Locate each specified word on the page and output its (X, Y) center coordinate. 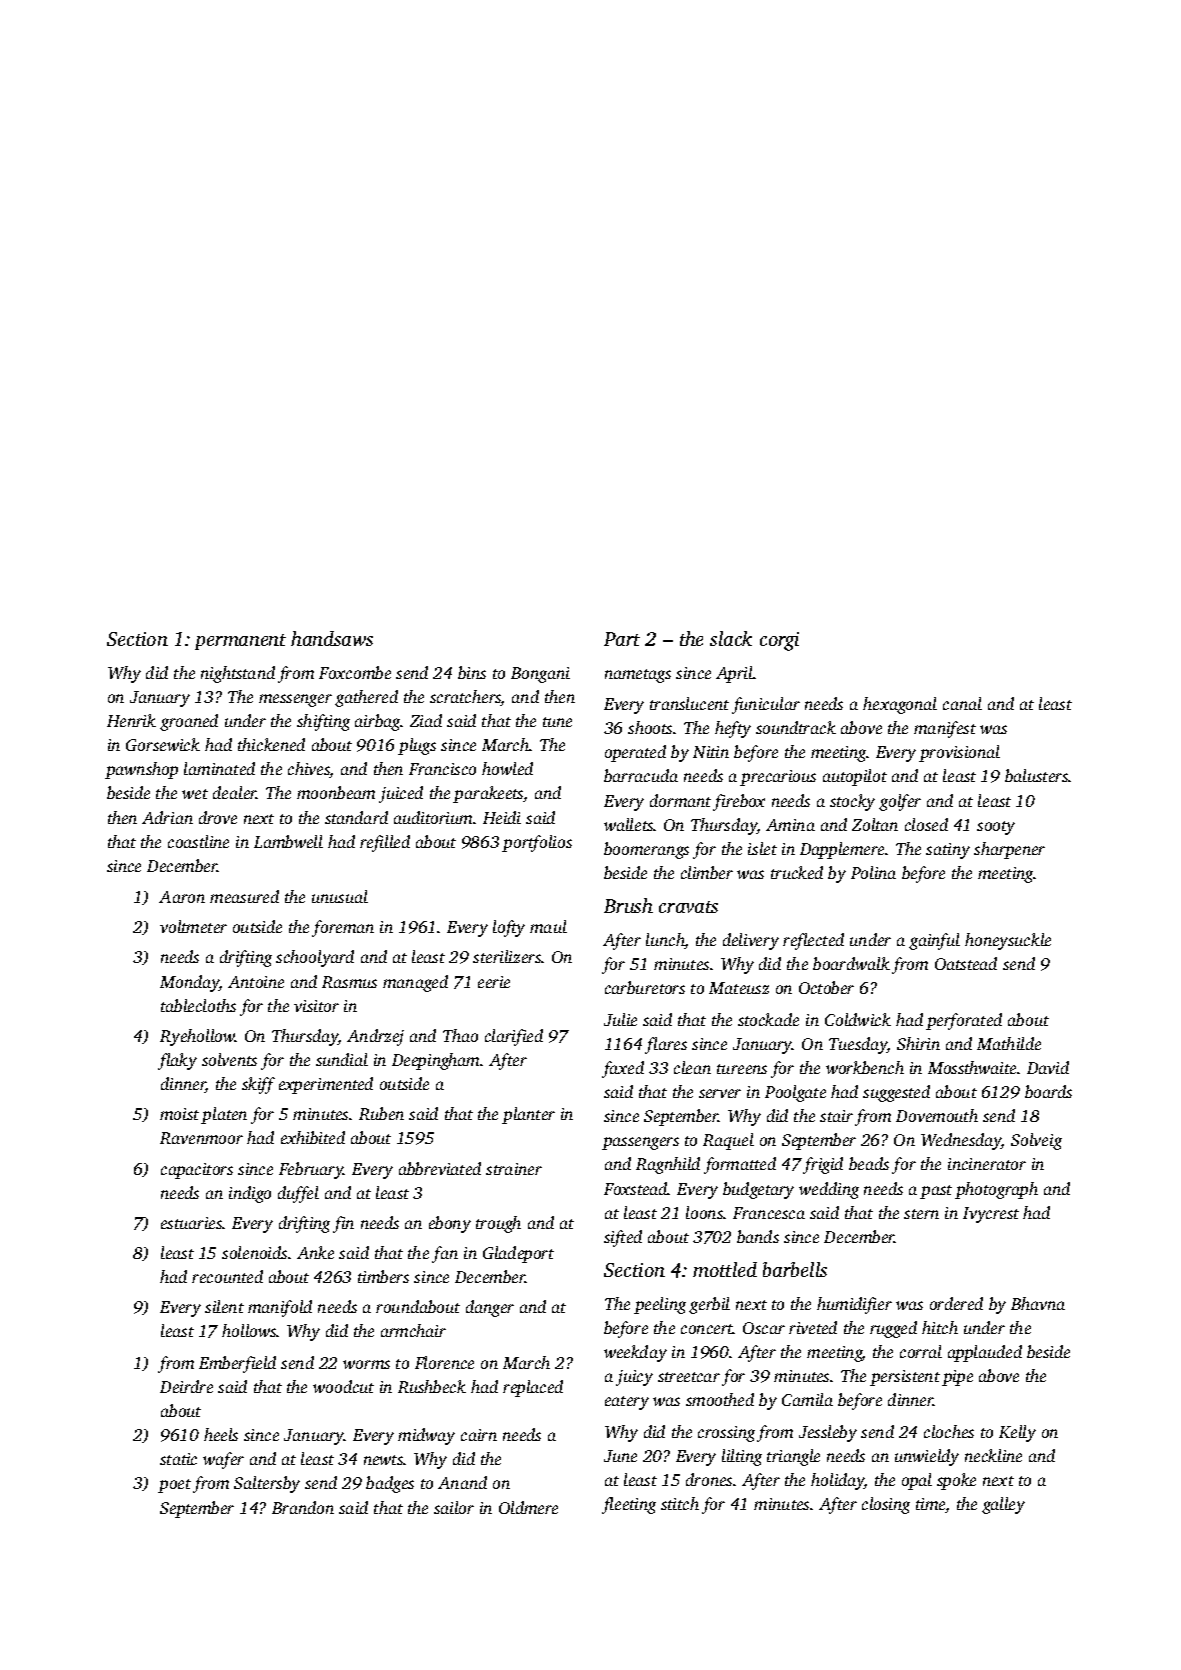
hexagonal (900, 705)
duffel (298, 1194)
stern (921, 1214)
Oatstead (966, 963)
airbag (378, 722)
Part (622, 639)
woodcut (343, 1386)
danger (490, 1308)
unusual (340, 896)
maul (548, 926)
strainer (514, 1169)
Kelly (1017, 1433)
